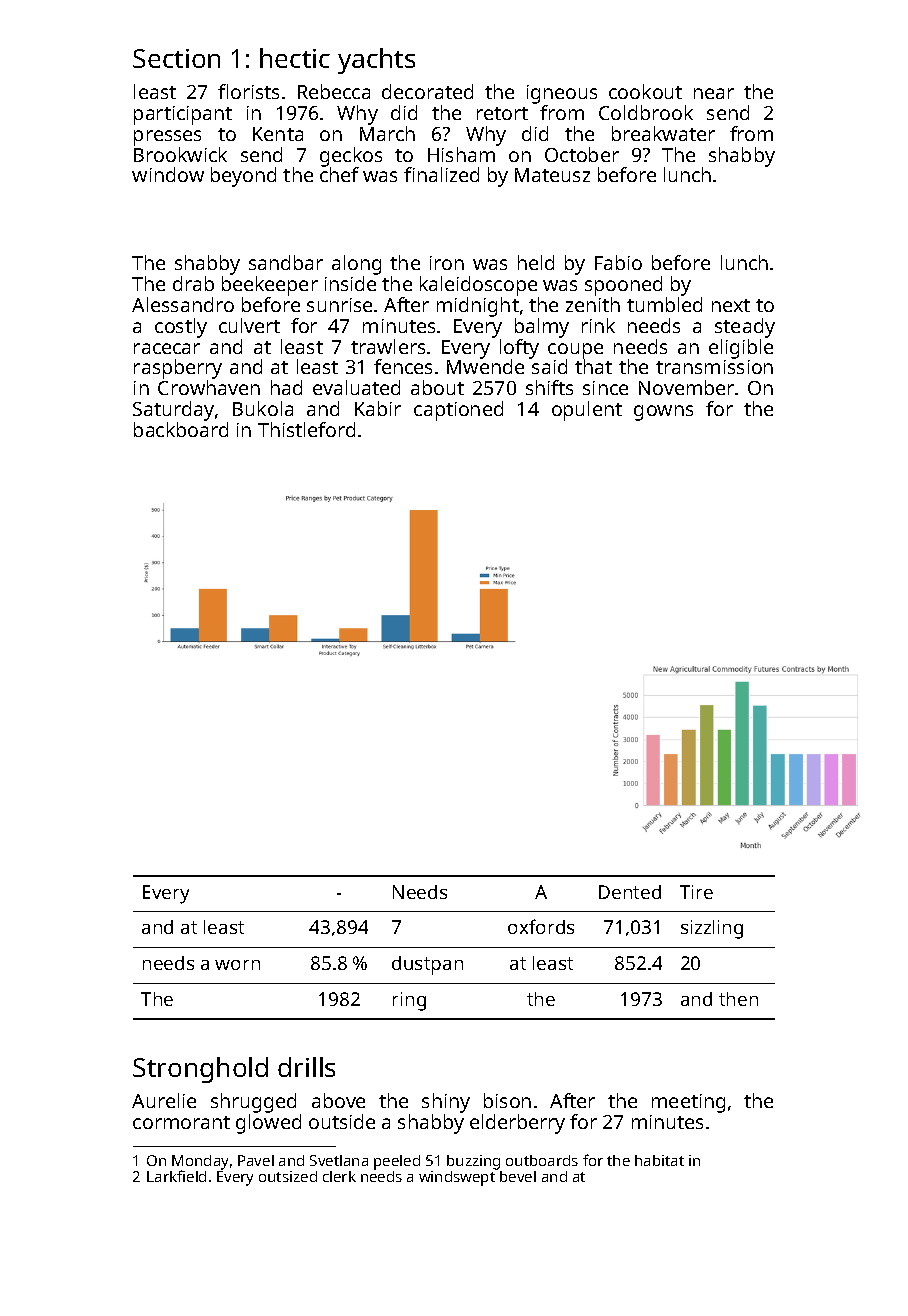  Describe the element at coordinates (458, 411) in the document. I see `captioned` at that location.
